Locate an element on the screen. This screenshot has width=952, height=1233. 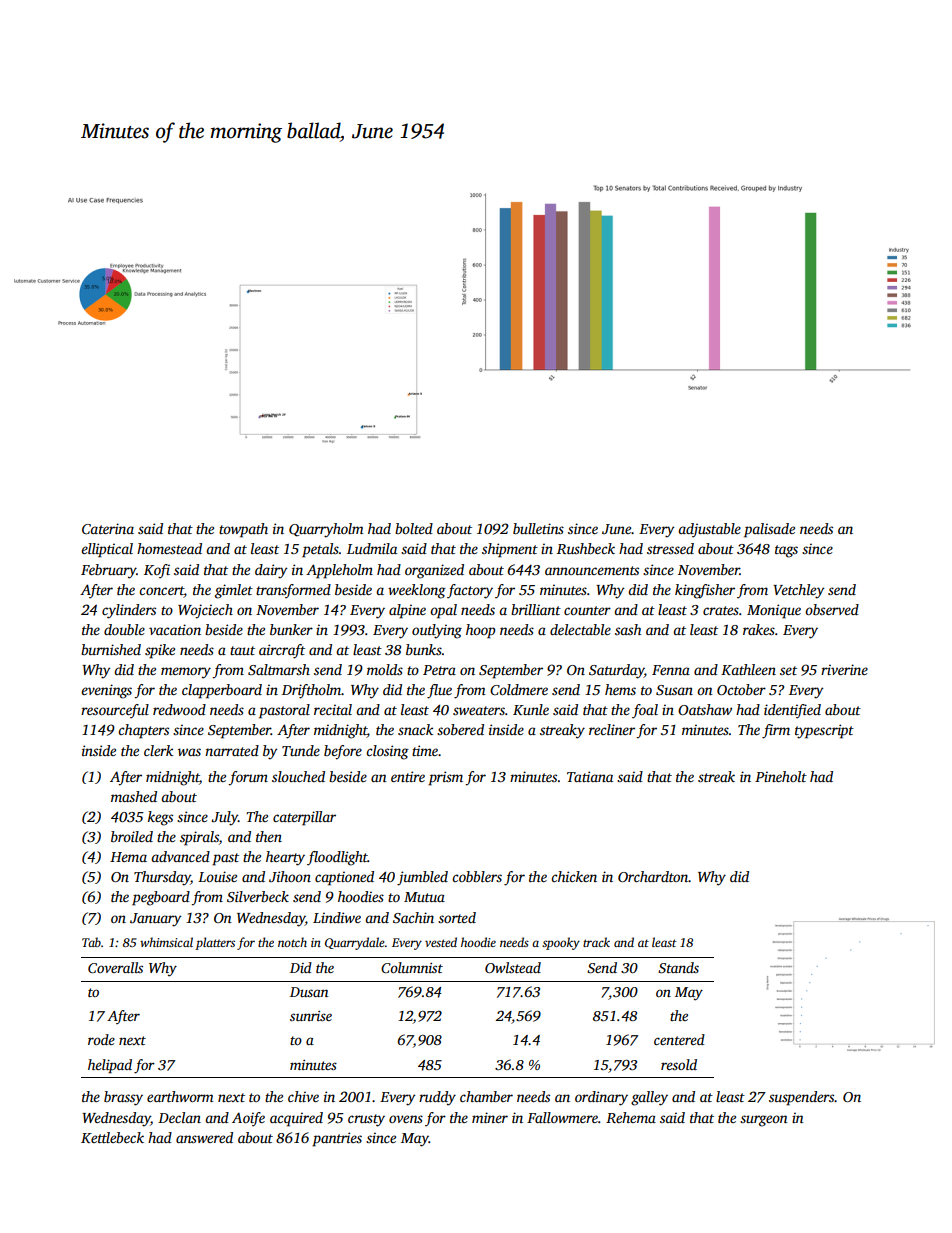
surgeon is located at coordinates (764, 1121).
